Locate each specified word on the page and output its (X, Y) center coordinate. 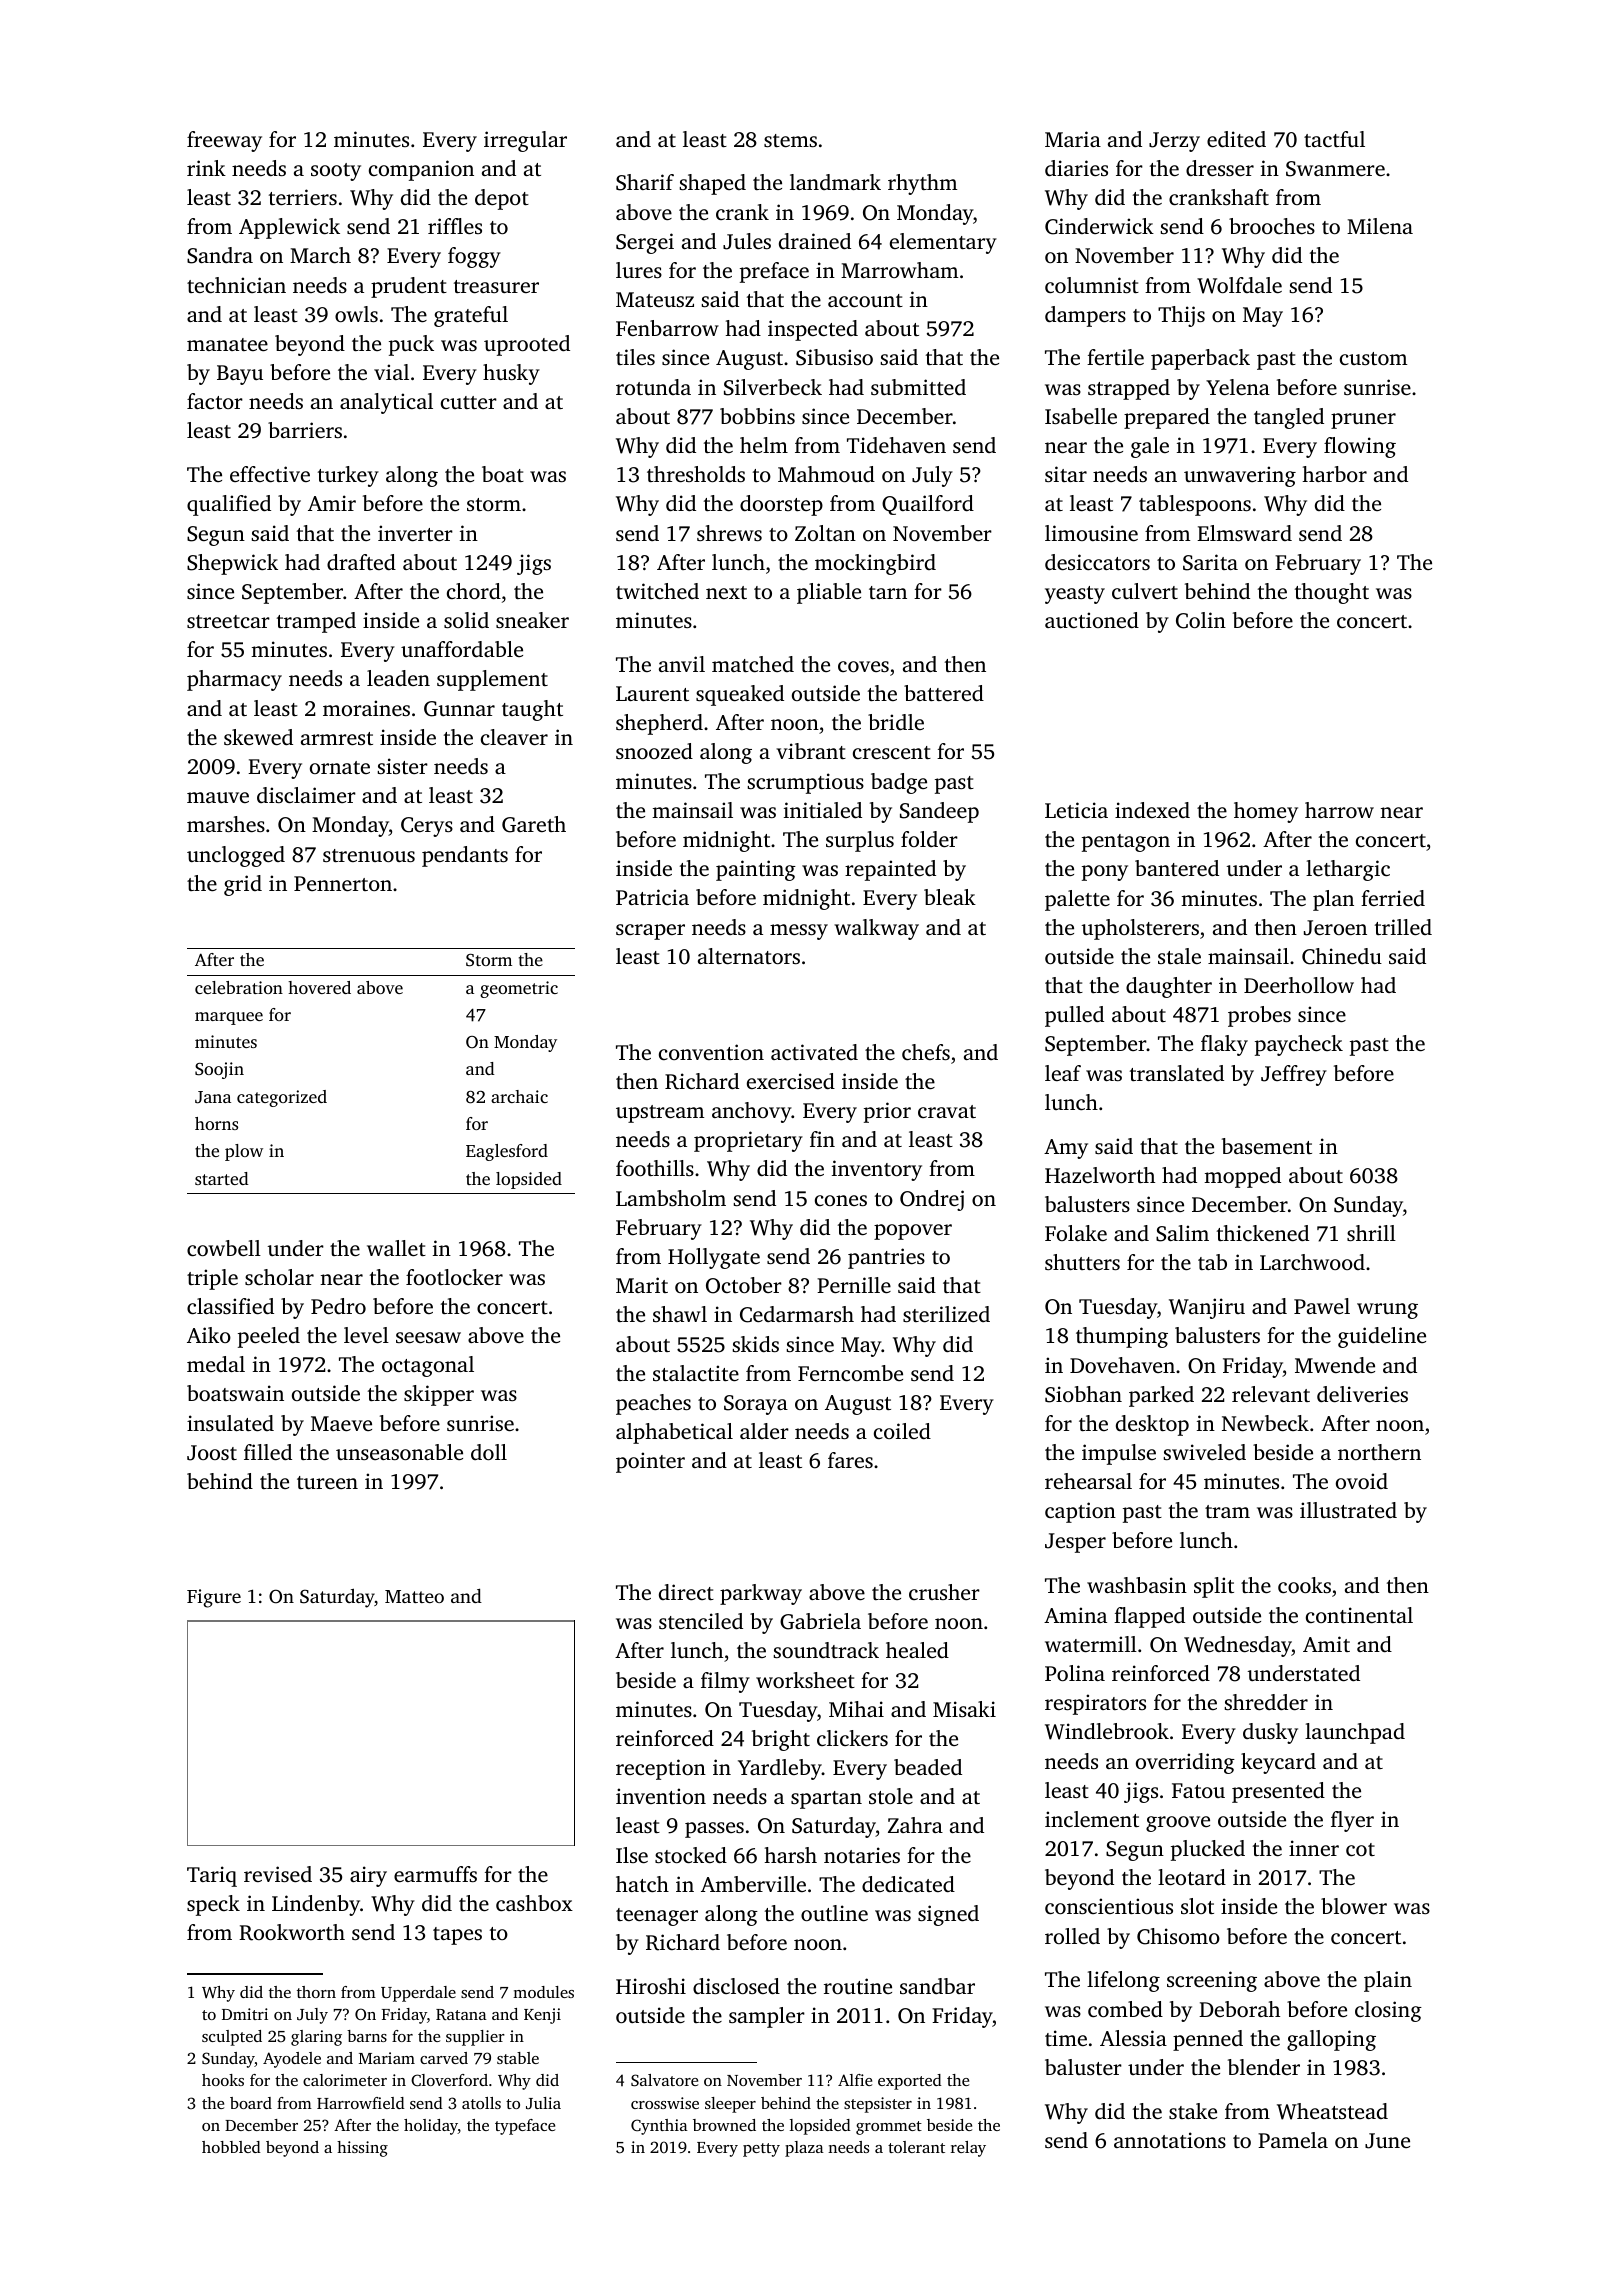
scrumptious (805, 783)
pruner (1363, 421)
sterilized (946, 1314)
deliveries (1362, 1394)
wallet (396, 1248)
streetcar (228, 621)
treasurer (496, 286)
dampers (1085, 316)
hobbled (231, 2147)
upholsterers (1140, 929)
